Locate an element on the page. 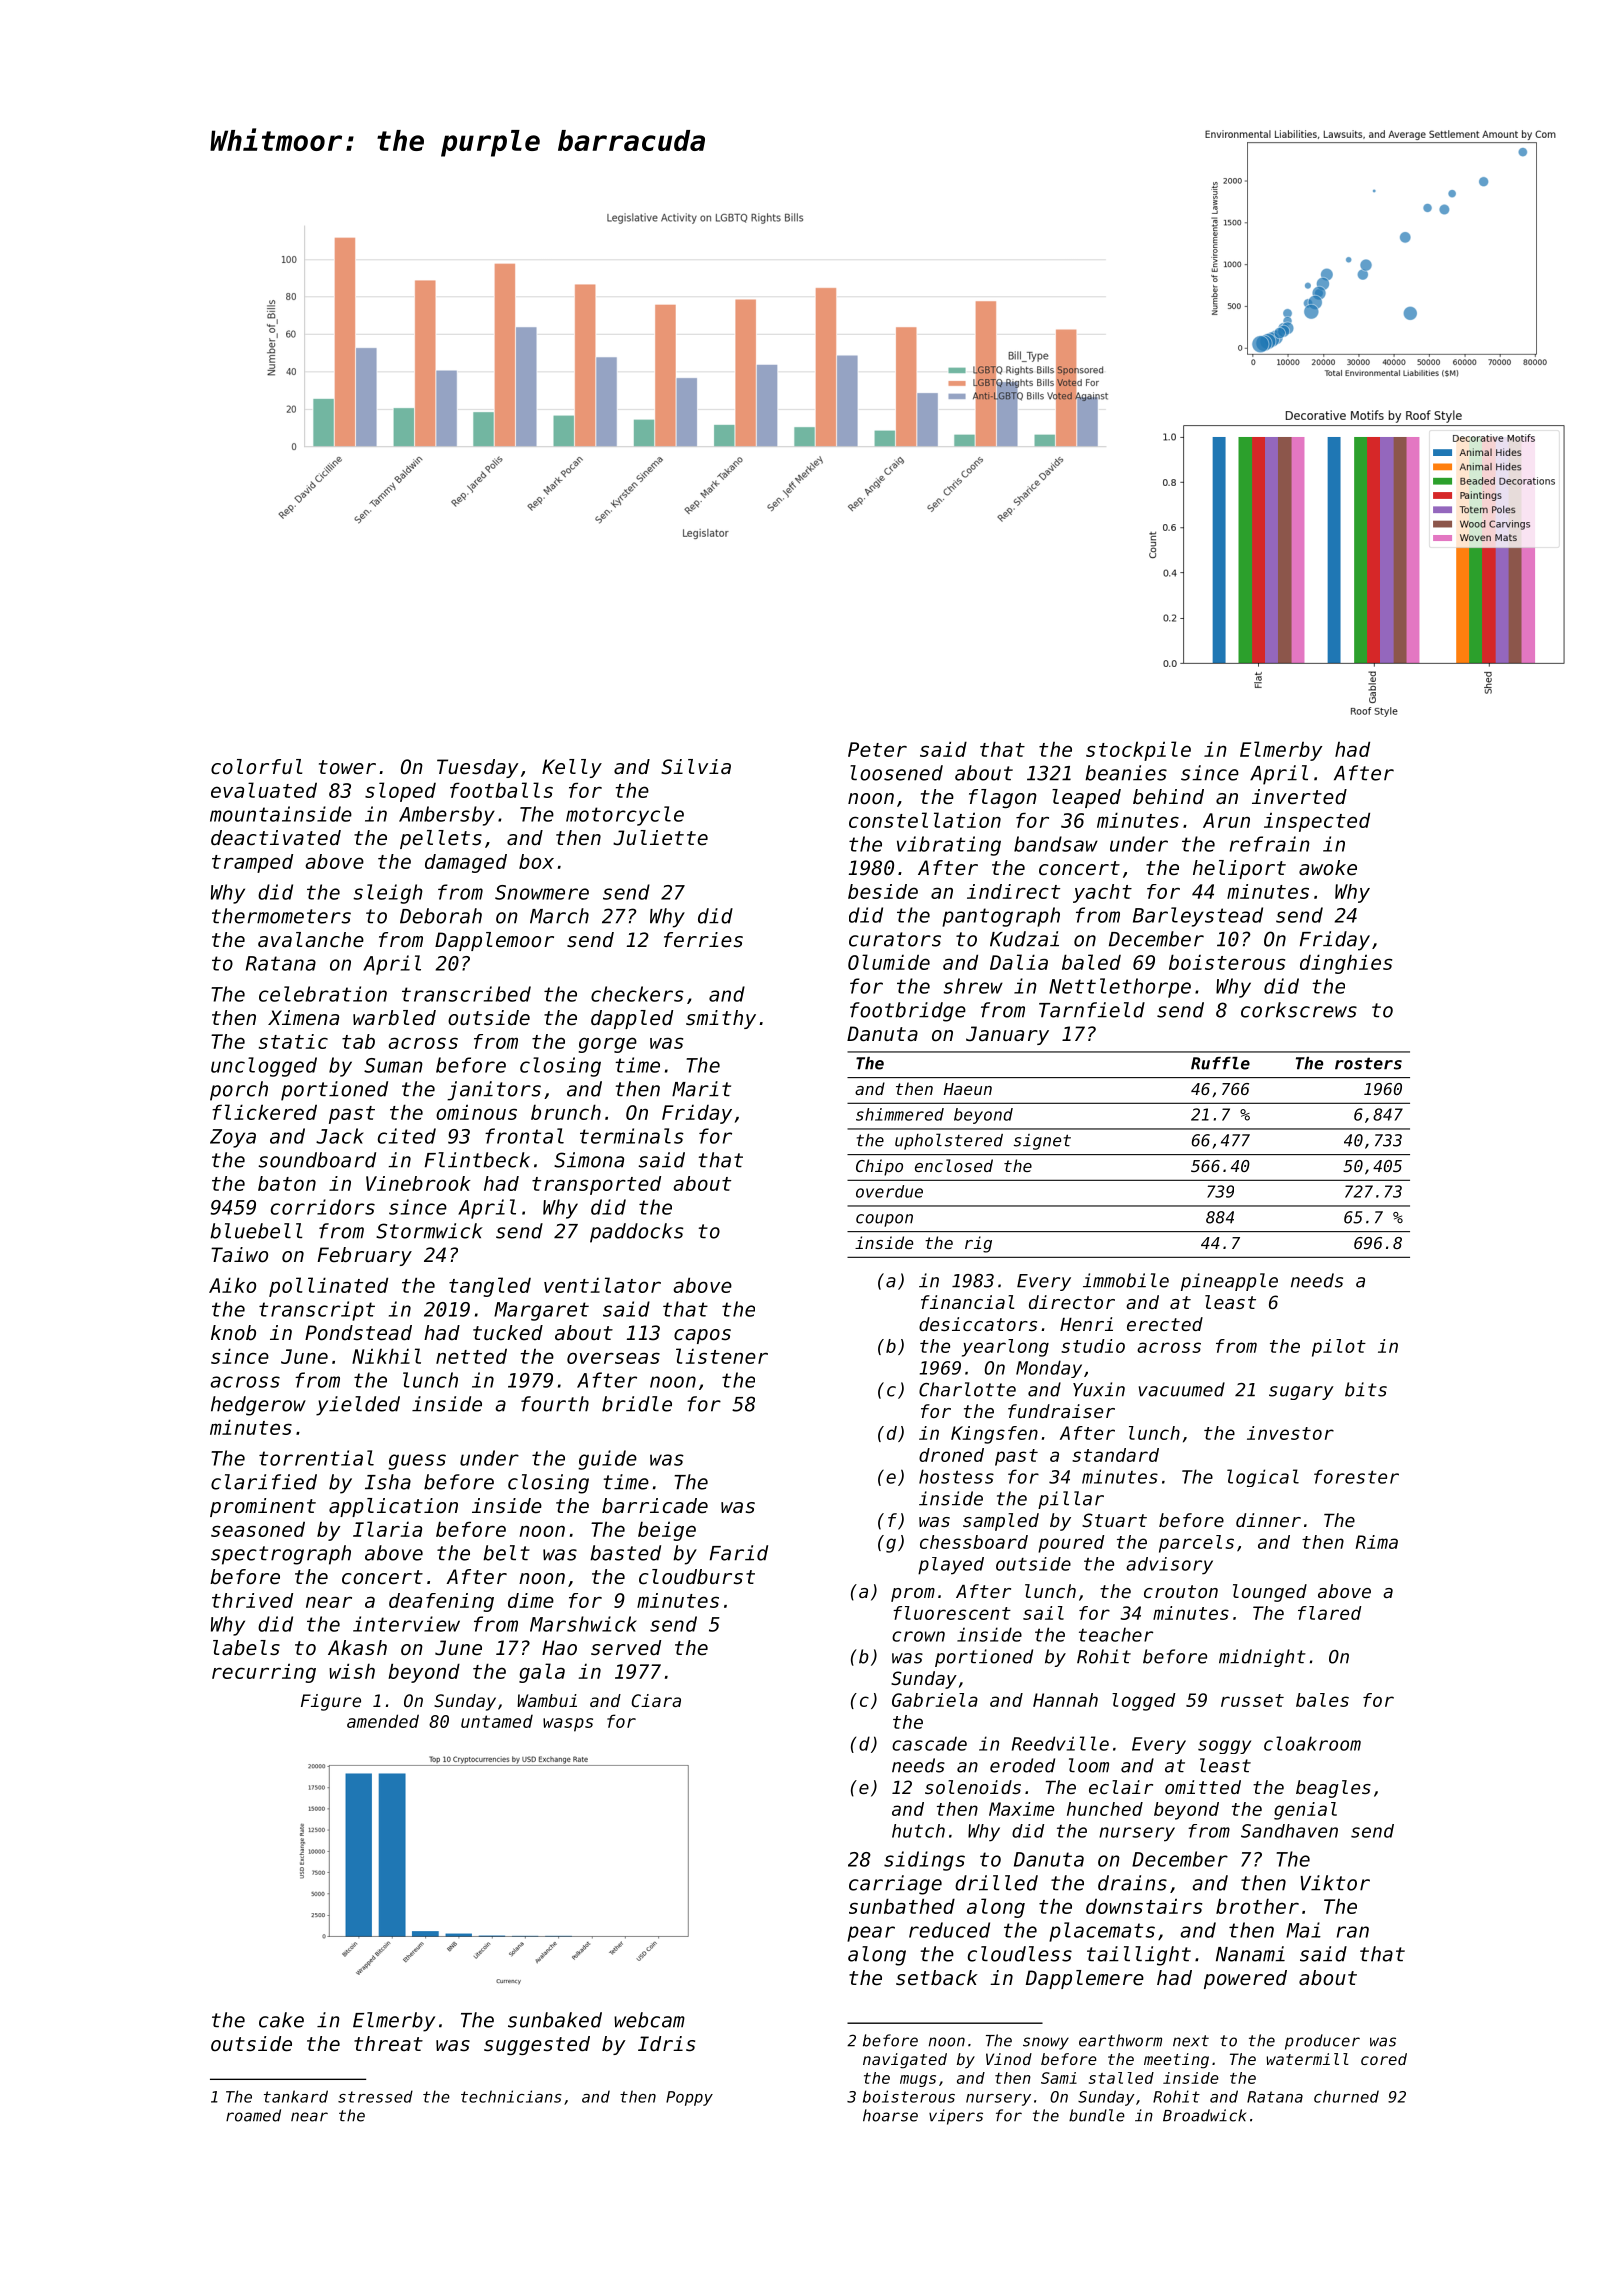 Image resolution: width=1620 pixels, height=2292 pixels. hoarse is located at coordinates (890, 2115).
